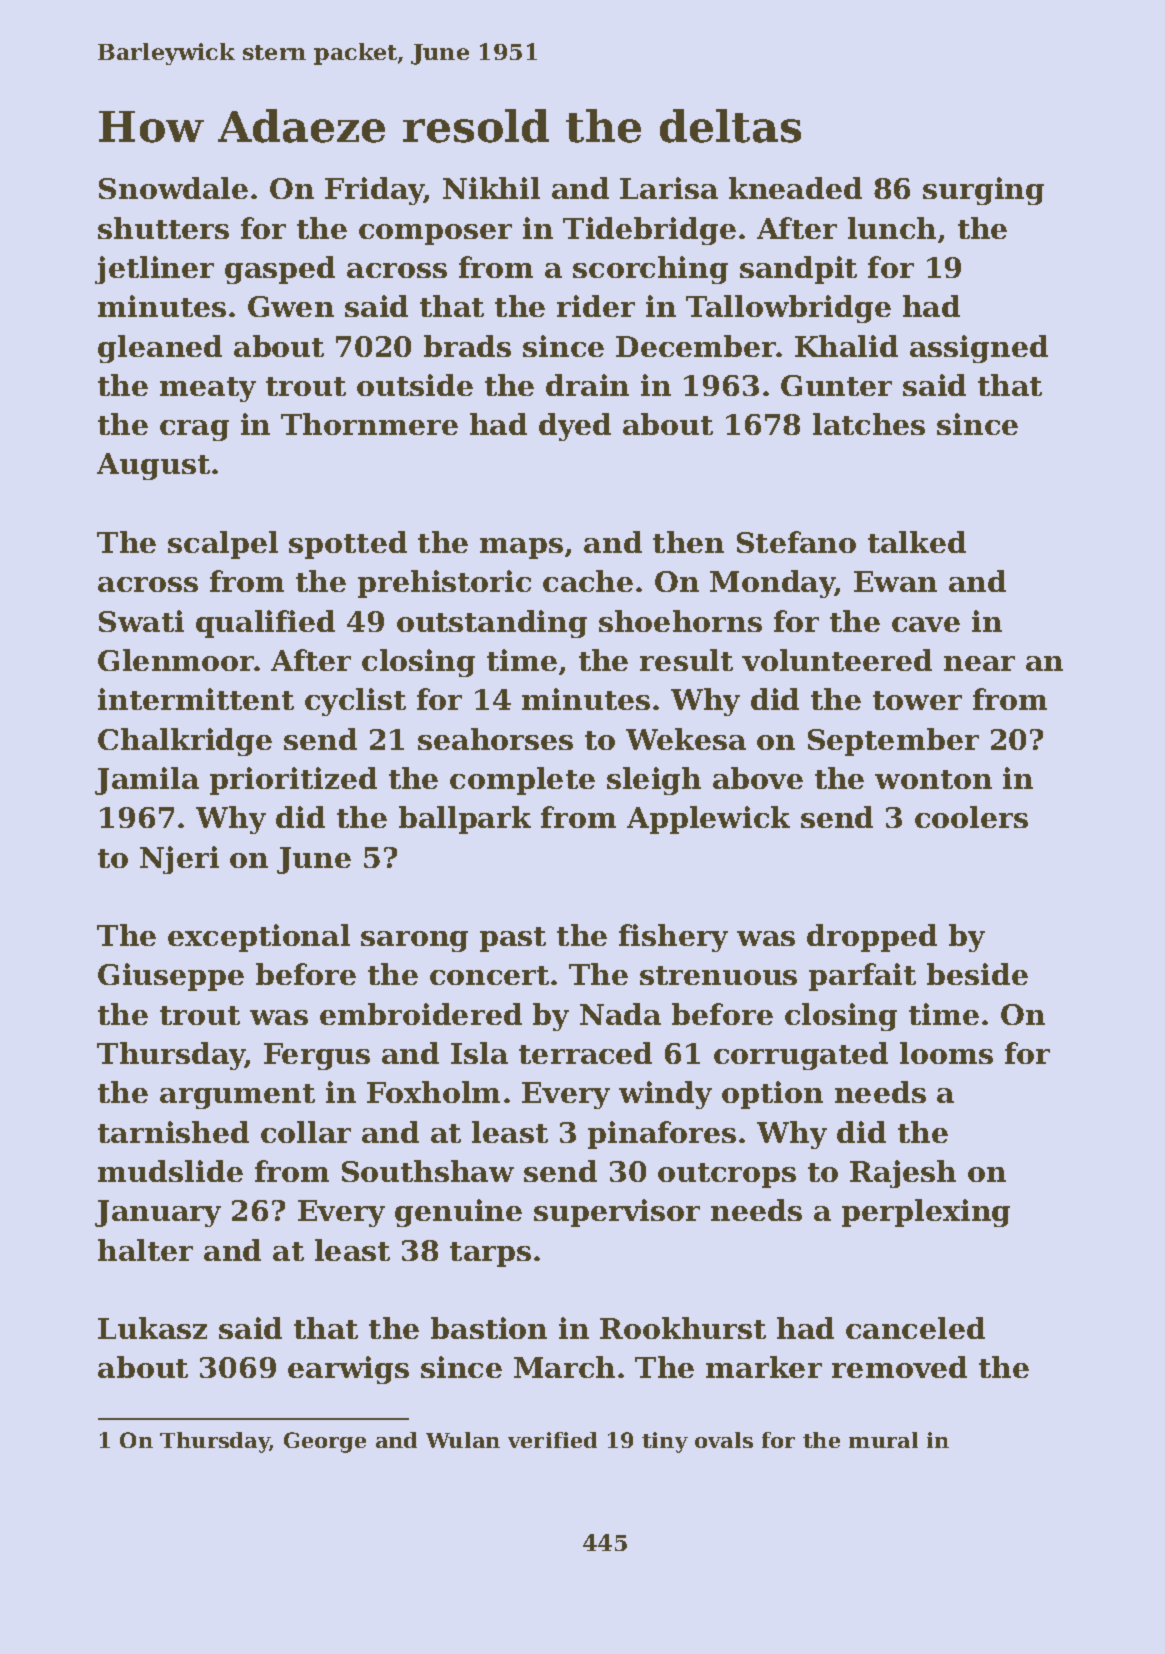 Image resolution: width=1165 pixels, height=1654 pixels. Describe the element at coordinates (415, 385) in the screenshot. I see `outside` at that location.
